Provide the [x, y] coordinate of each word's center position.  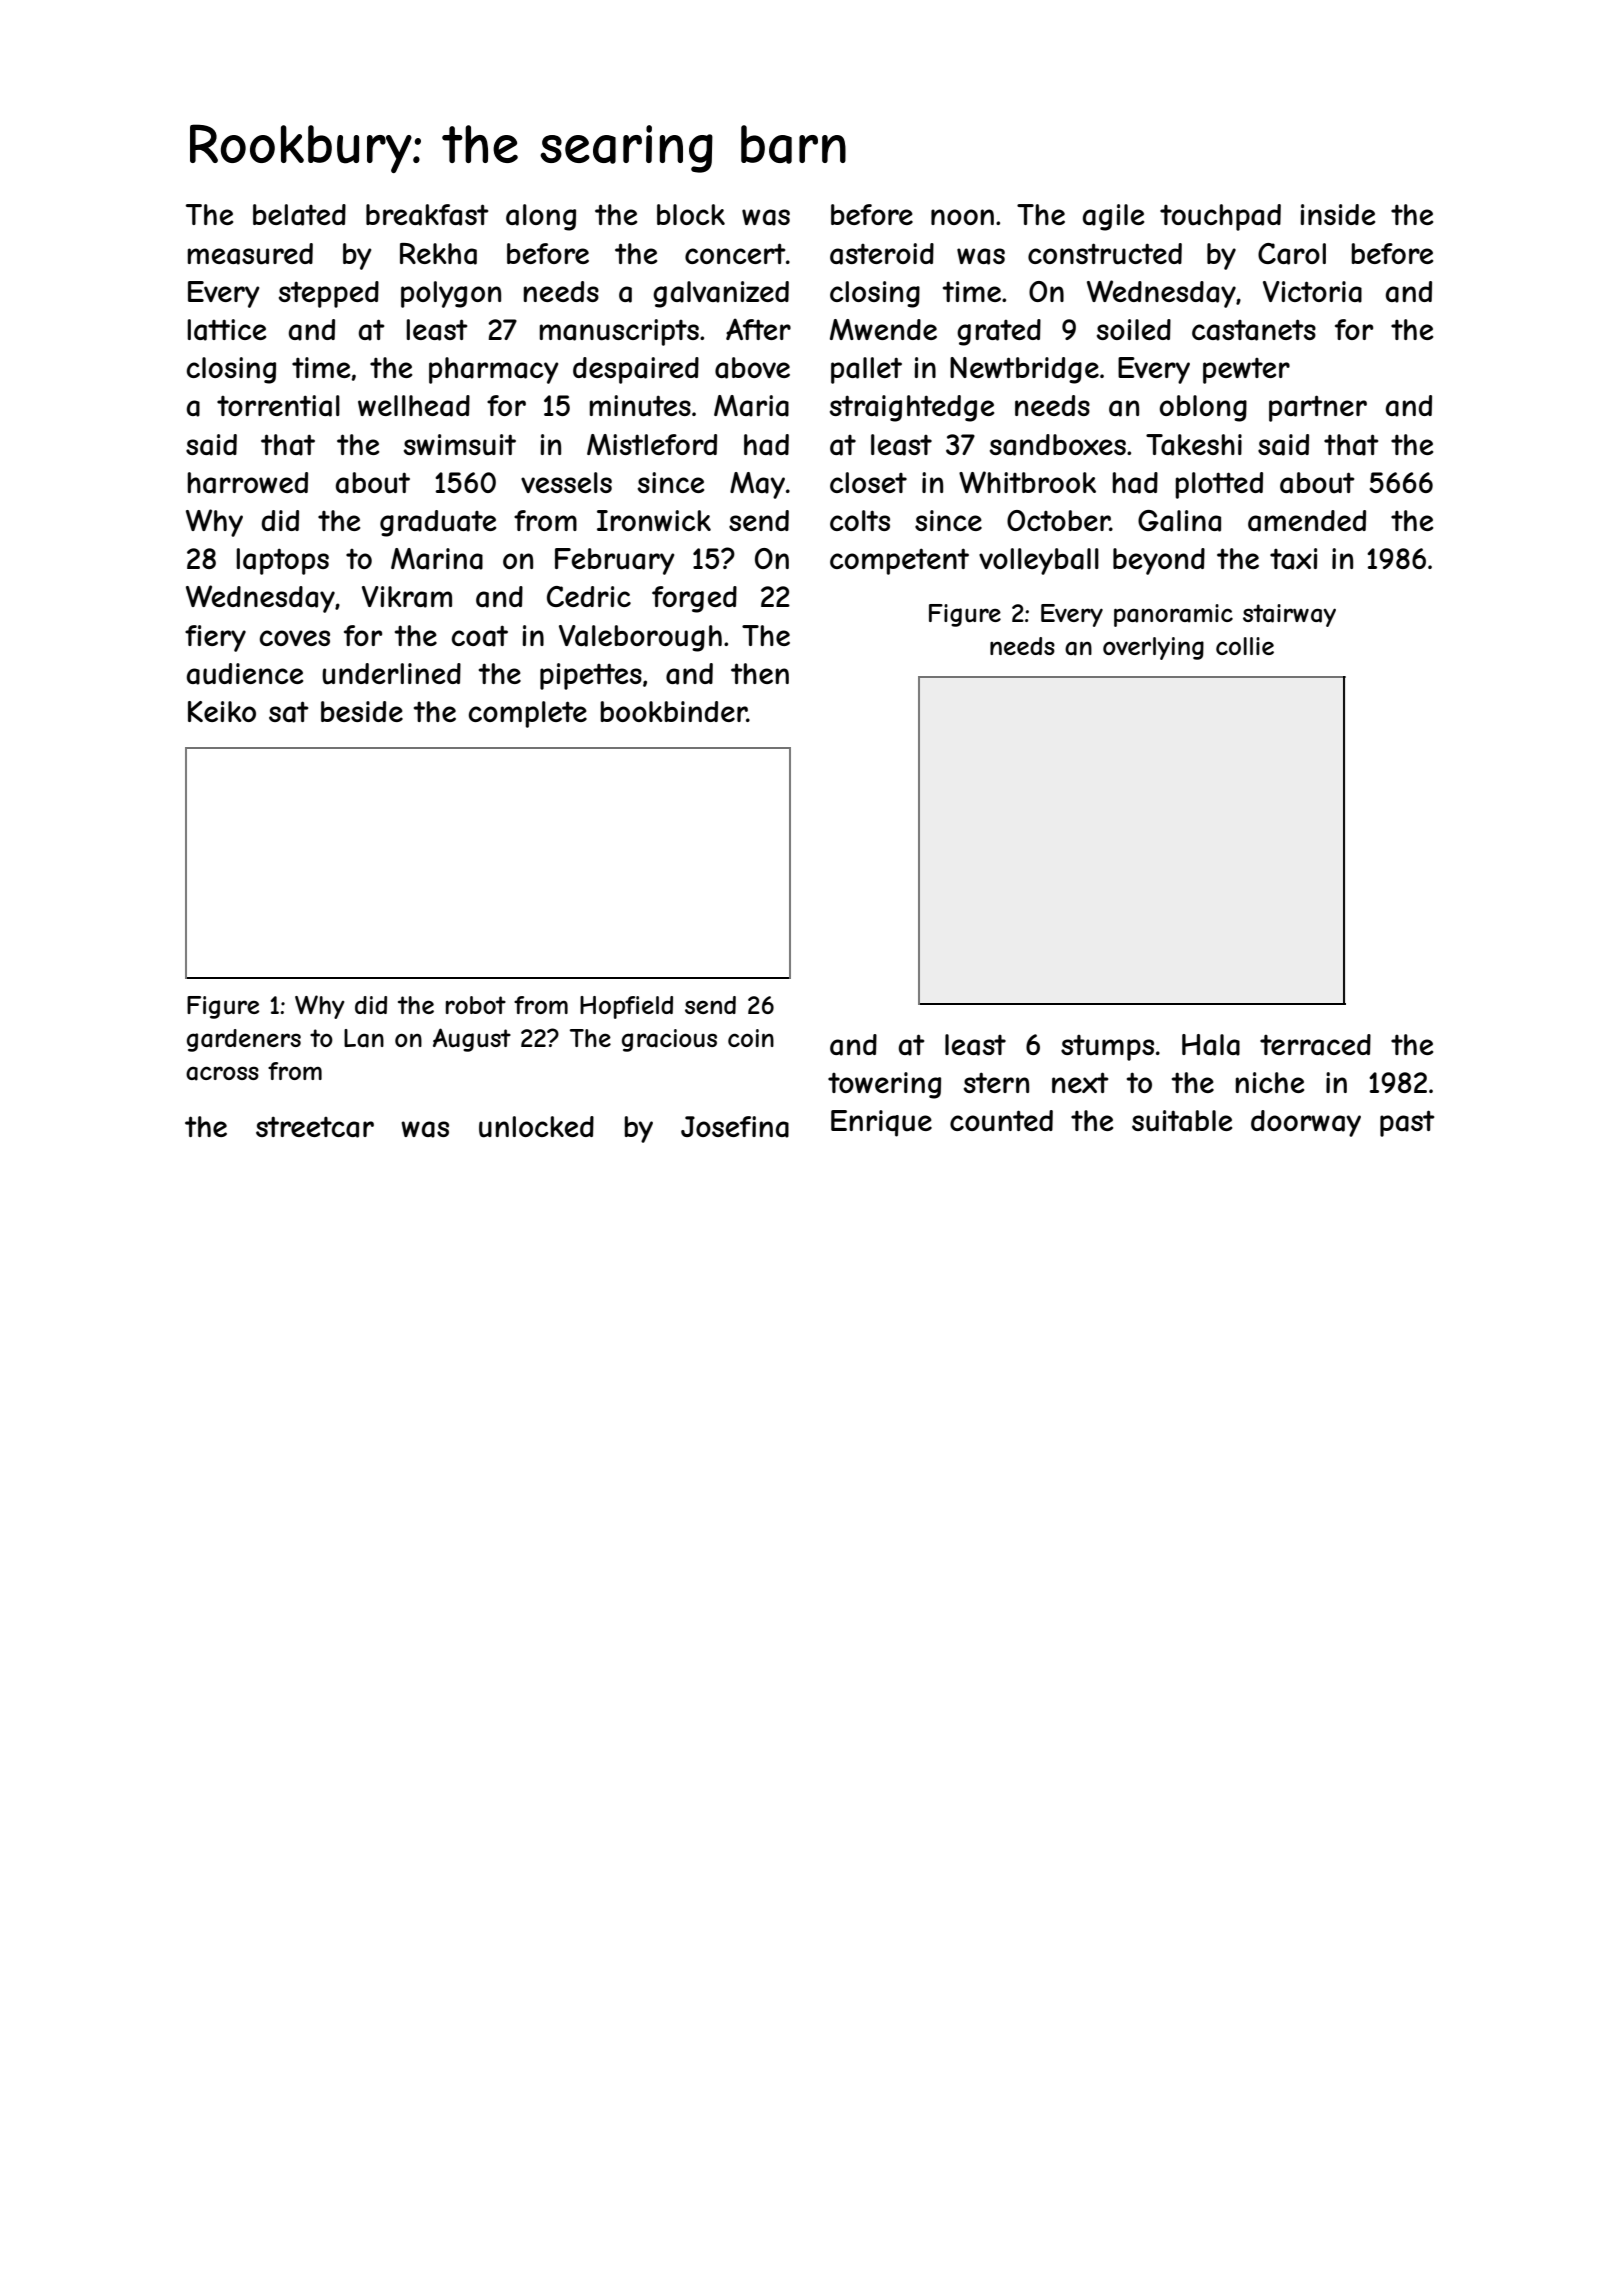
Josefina [735, 1127]
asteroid [882, 254]
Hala [1211, 1045]
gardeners [244, 1040]
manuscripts [619, 332]
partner [1318, 408]
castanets [1254, 330]
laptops [283, 561]
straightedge [912, 408]
